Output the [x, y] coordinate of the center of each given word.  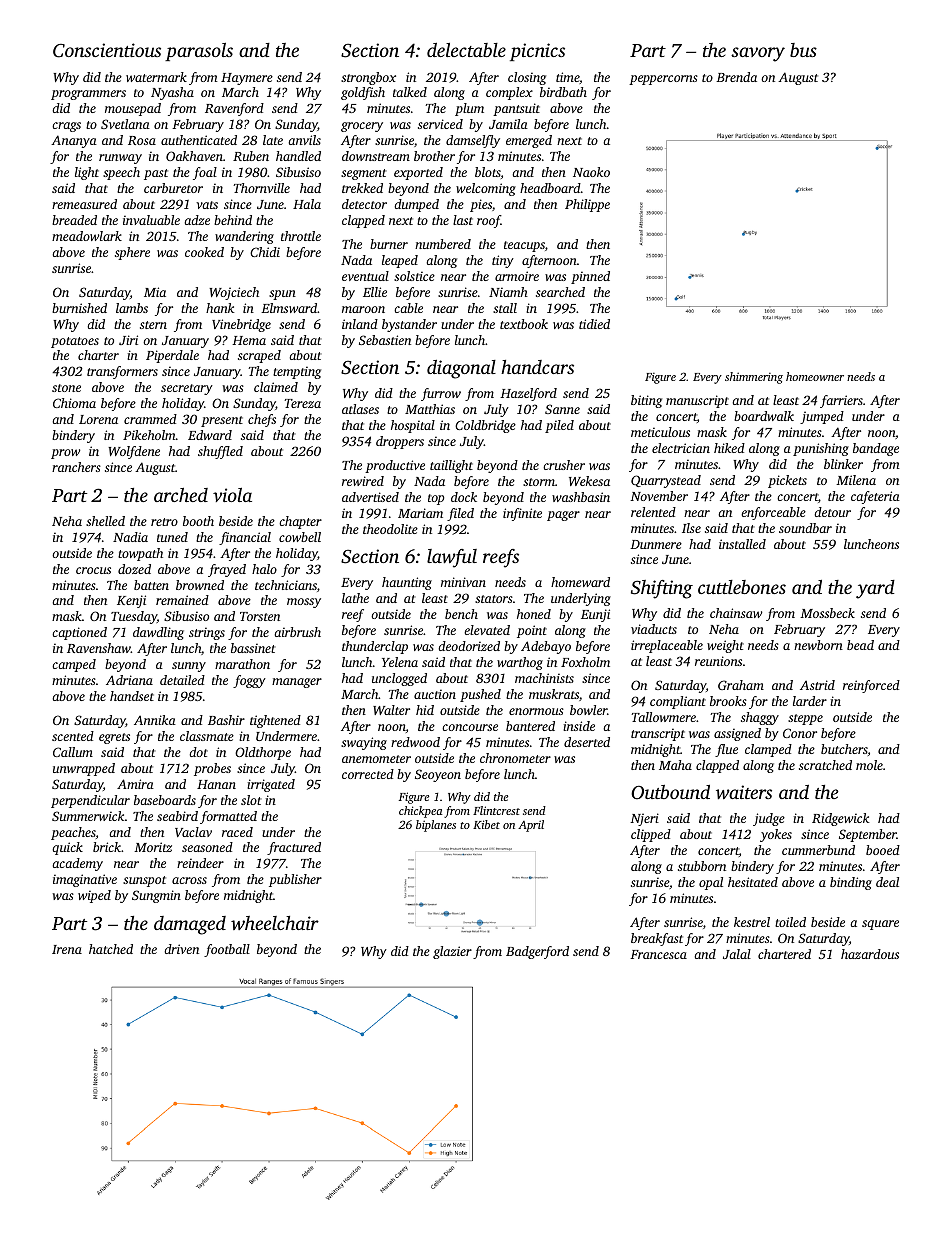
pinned [590, 277]
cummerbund [818, 850]
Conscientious [107, 50]
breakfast [657, 939]
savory [758, 54]
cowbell [300, 537]
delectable [466, 50]
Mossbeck [827, 613]
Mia [155, 292]
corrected [368, 774]
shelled [105, 521]
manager [297, 683]
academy [77, 864]
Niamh [508, 292]
